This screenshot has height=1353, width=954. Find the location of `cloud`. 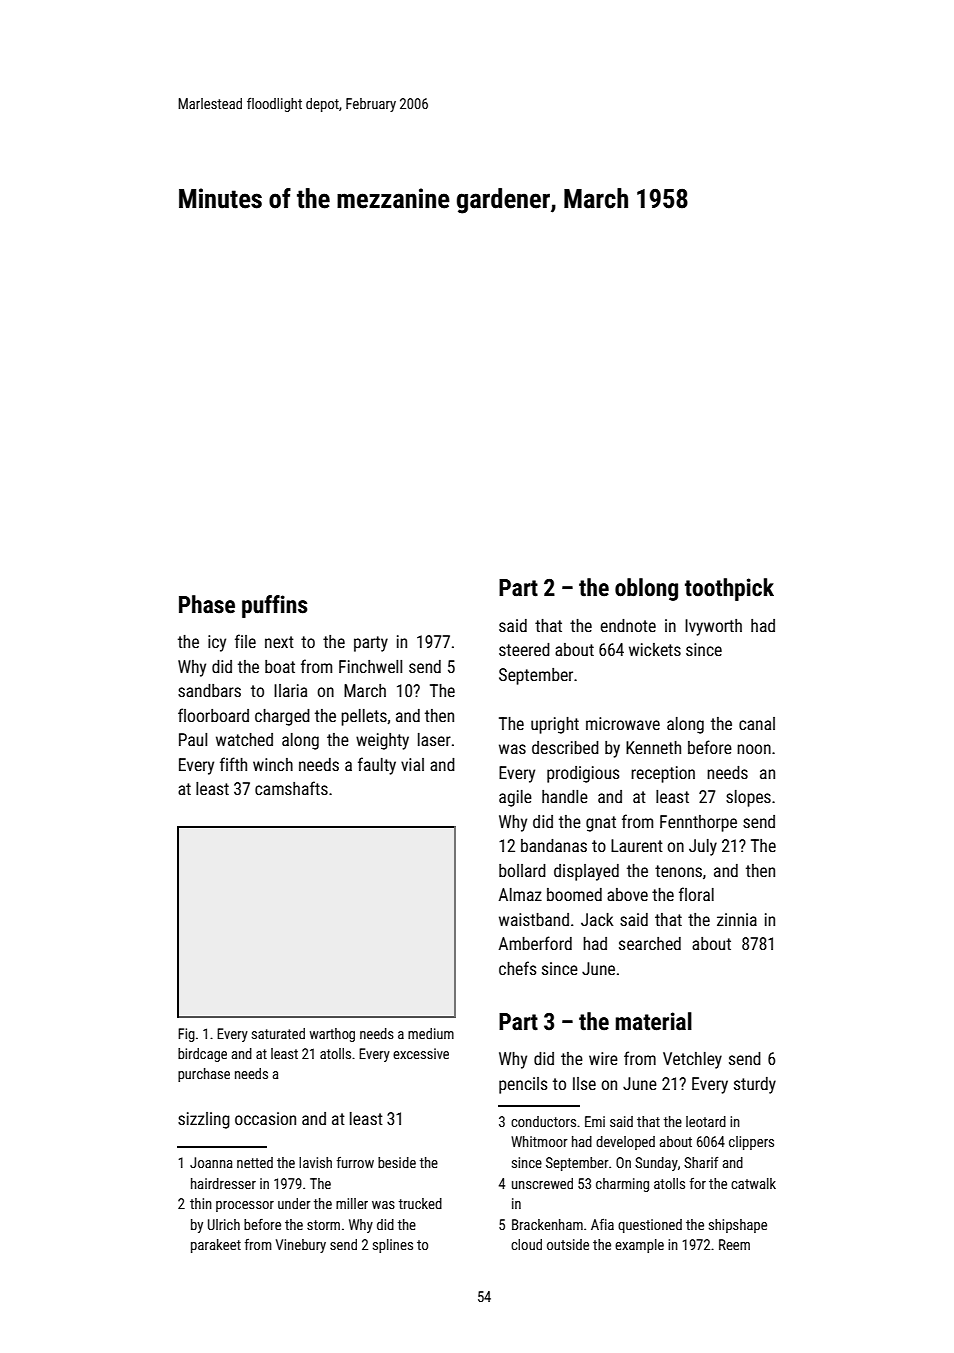

cloud is located at coordinates (526, 1244).
